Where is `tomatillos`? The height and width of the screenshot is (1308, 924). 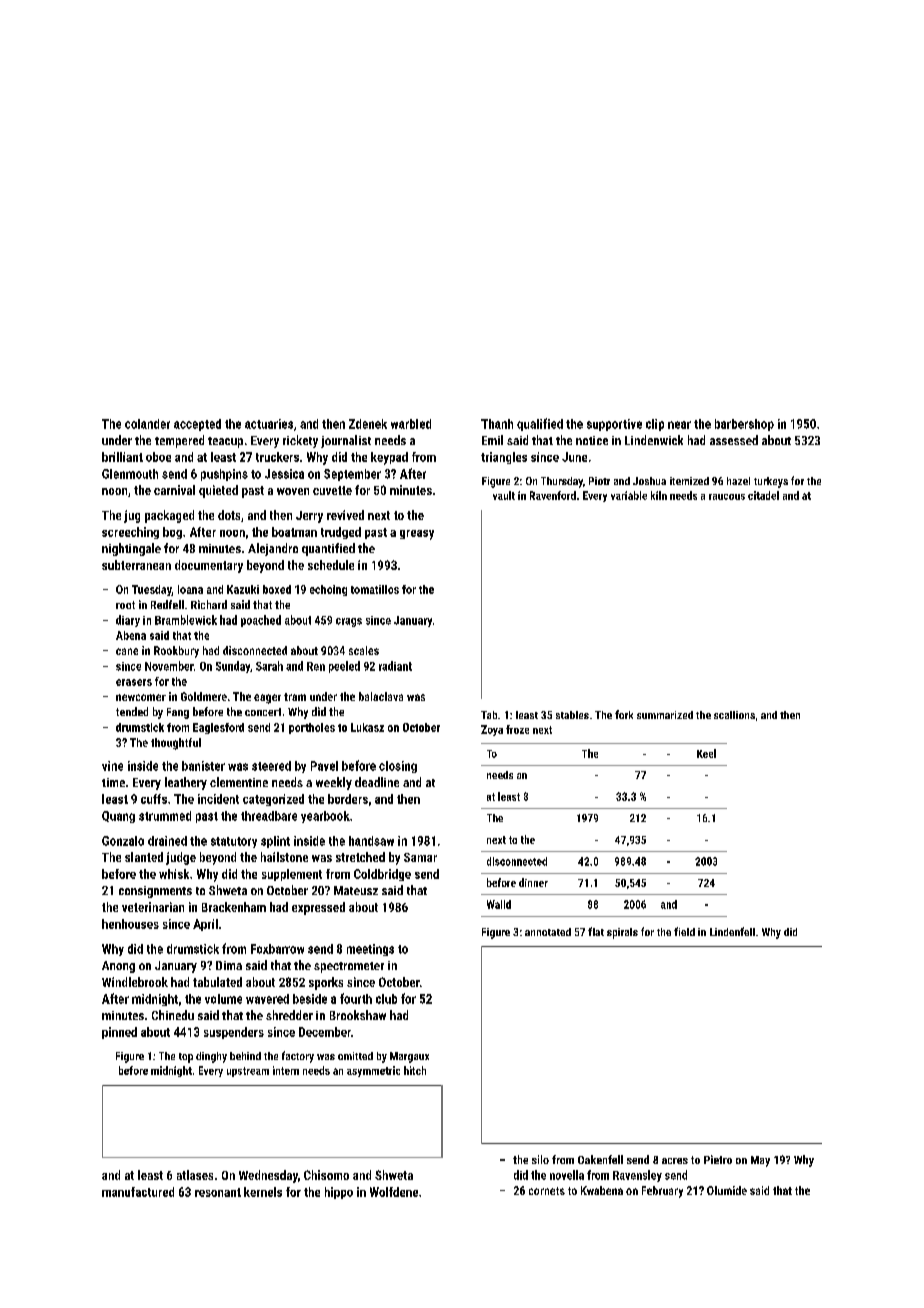
tomatillos is located at coordinates (375, 589).
